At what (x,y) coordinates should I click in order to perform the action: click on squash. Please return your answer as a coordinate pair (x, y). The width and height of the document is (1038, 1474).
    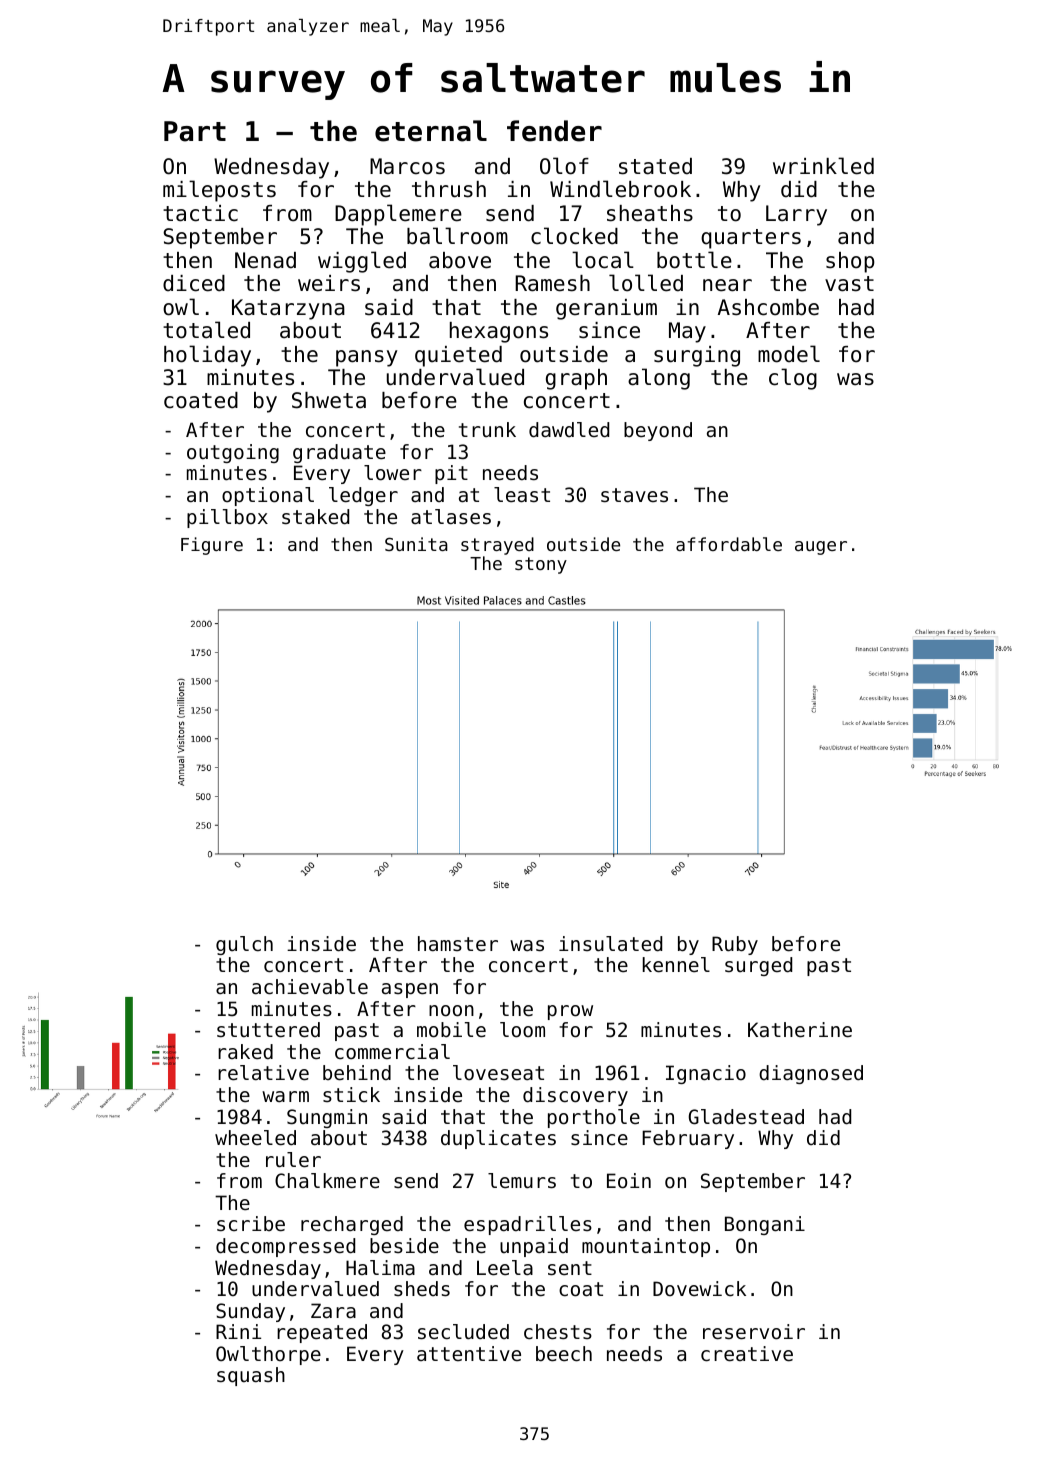
    Looking at the image, I should click on (251, 1376).
